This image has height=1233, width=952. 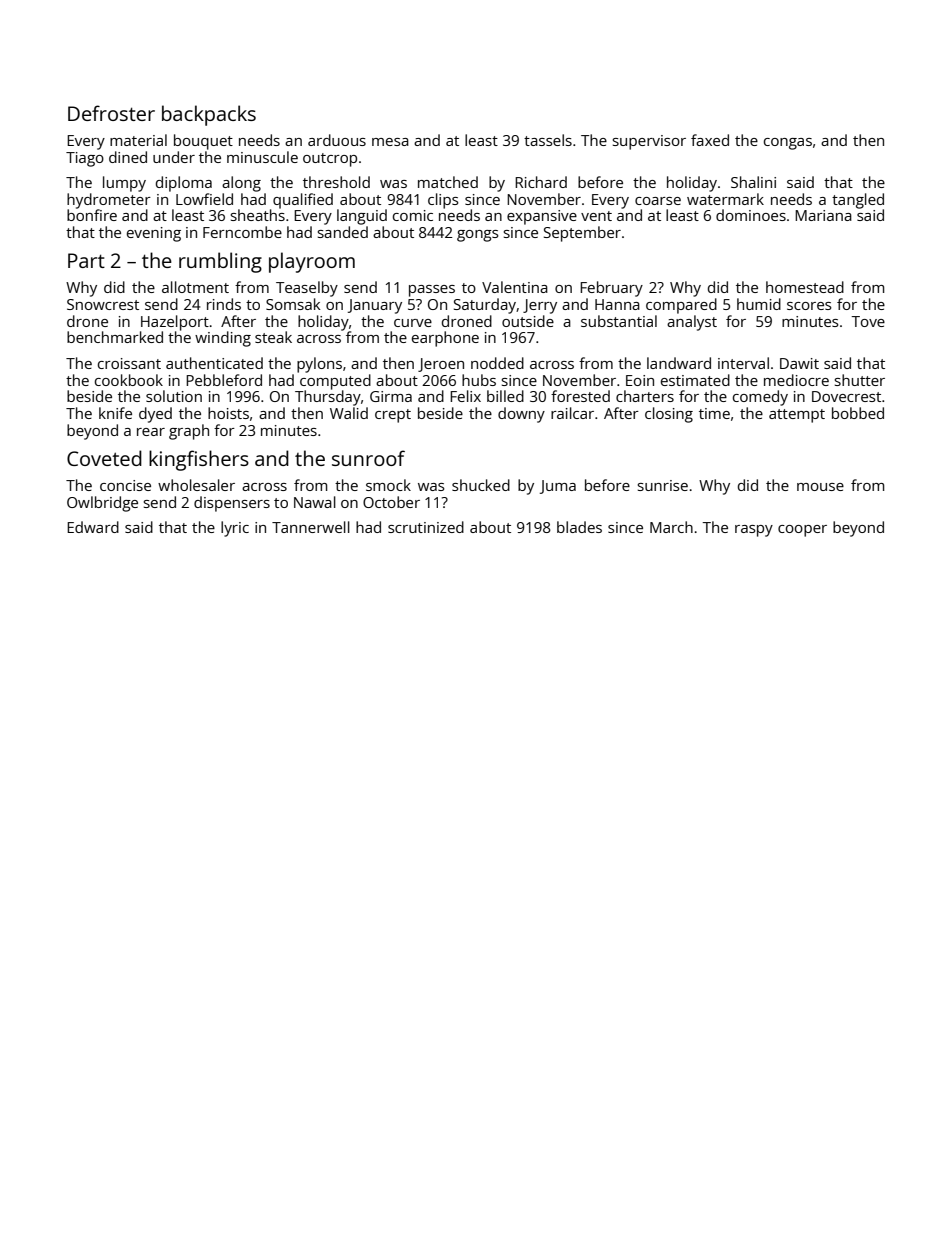 What do you see at coordinates (174, 157) in the image?
I see `under` at bounding box center [174, 157].
